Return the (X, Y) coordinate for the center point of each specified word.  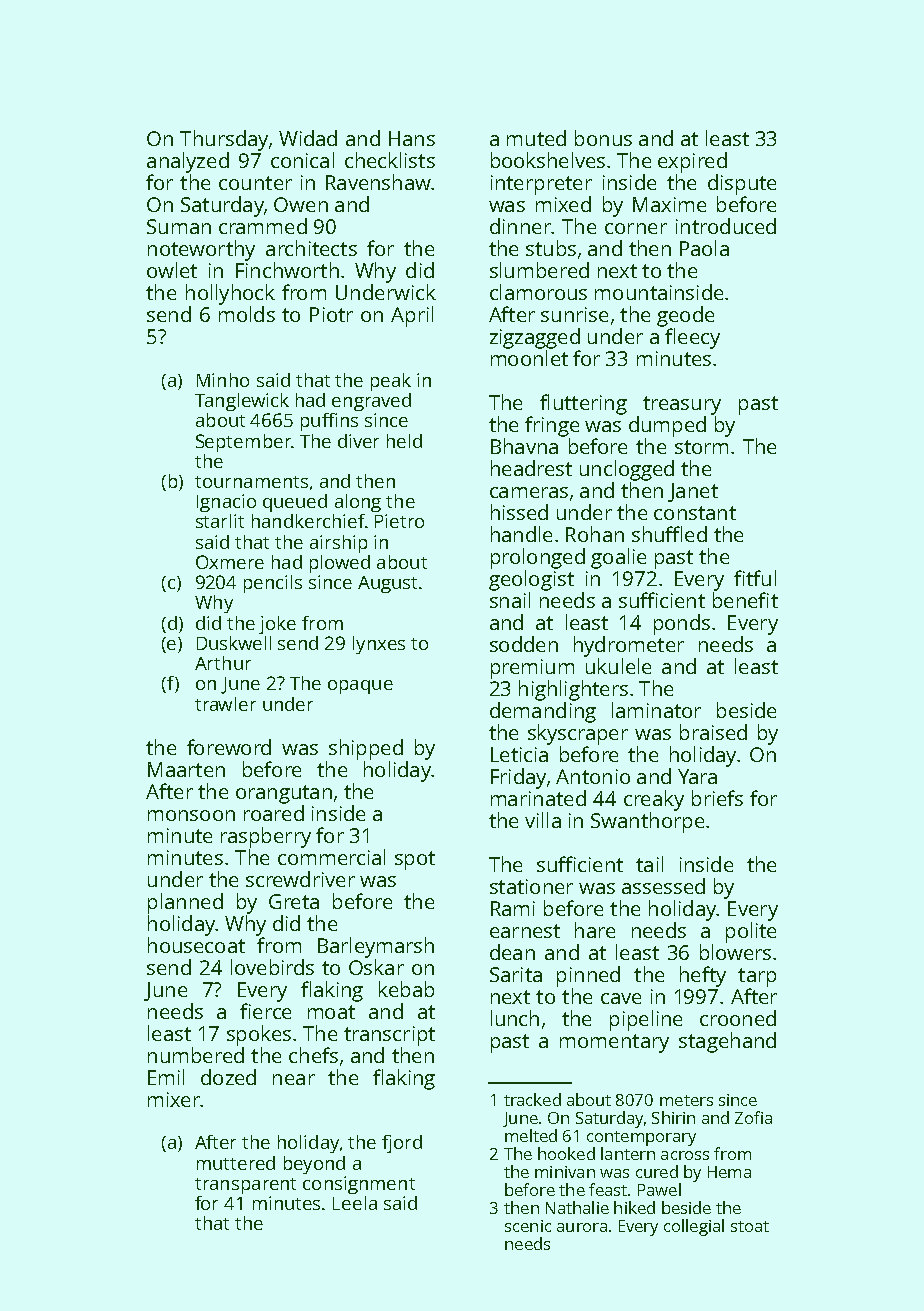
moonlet (529, 358)
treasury (682, 405)
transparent (245, 1186)
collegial (694, 1227)
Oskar (376, 967)
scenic (528, 1226)
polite (751, 932)
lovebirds (272, 967)
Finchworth (287, 270)
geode (685, 316)
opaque (360, 687)
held (404, 441)
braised (713, 732)
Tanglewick (242, 402)
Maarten (186, 769)
